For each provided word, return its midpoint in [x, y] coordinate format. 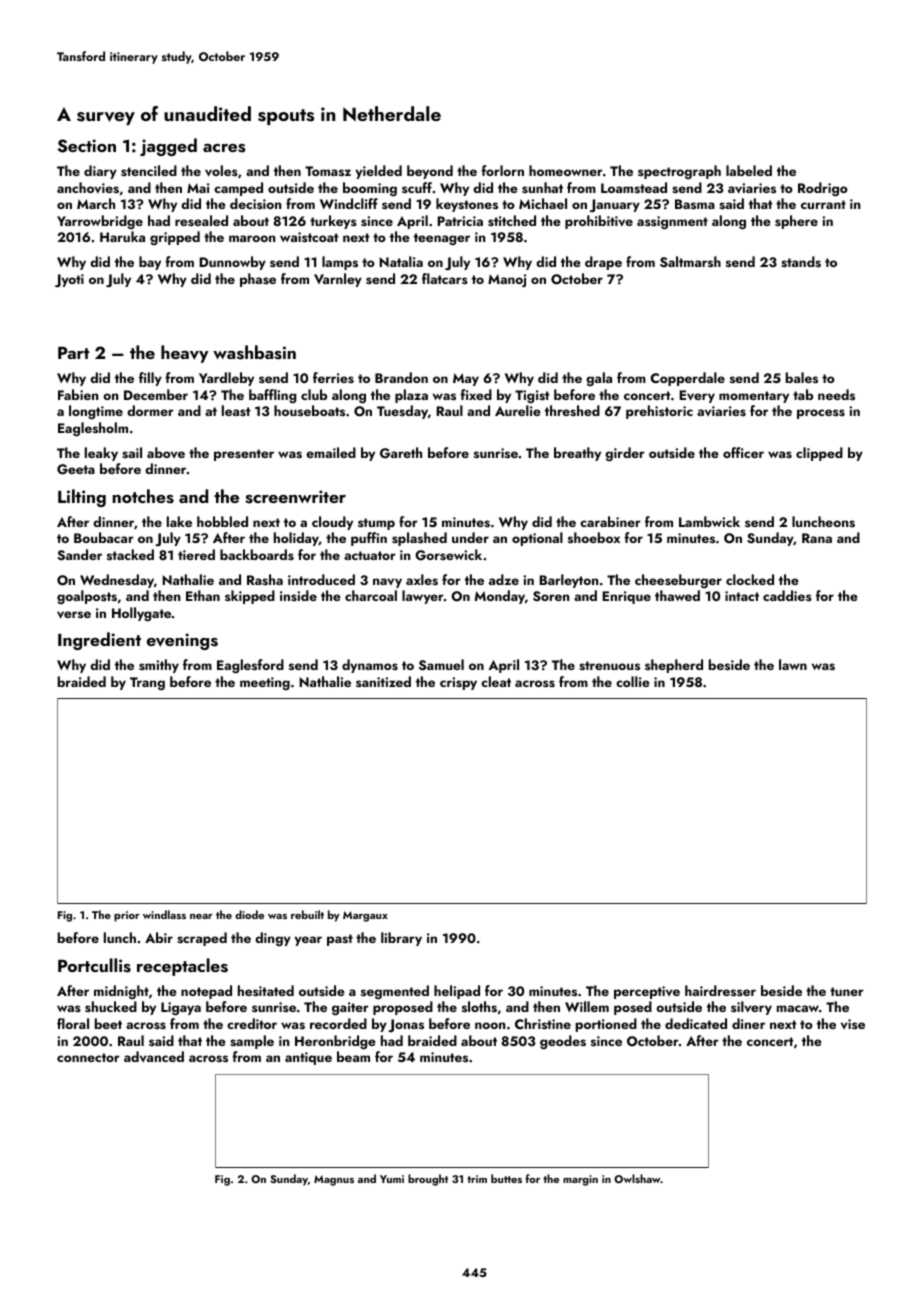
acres [224, 148]
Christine [543, 1023]
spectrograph [679, 172]
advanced [154, 1056]
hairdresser [720, 990]
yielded [378, 172]
